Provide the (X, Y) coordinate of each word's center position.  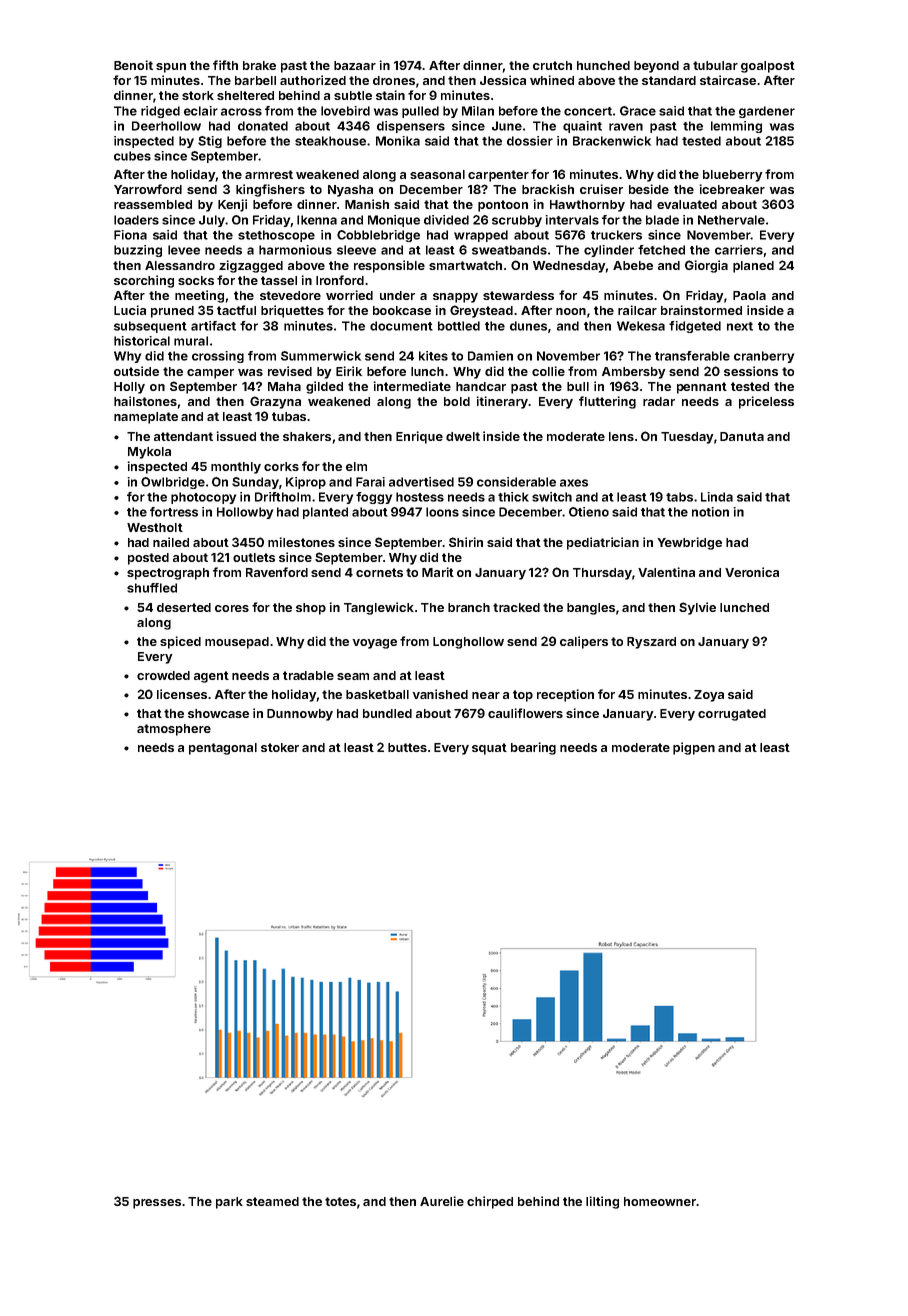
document (401, 326)
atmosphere (174, 730)
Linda (717, 497)
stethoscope (276, 236)
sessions (751, 371)
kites (433, 356)
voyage (375, 644)
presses (157, 1204)
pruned (172, 312)
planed (753, 267)
